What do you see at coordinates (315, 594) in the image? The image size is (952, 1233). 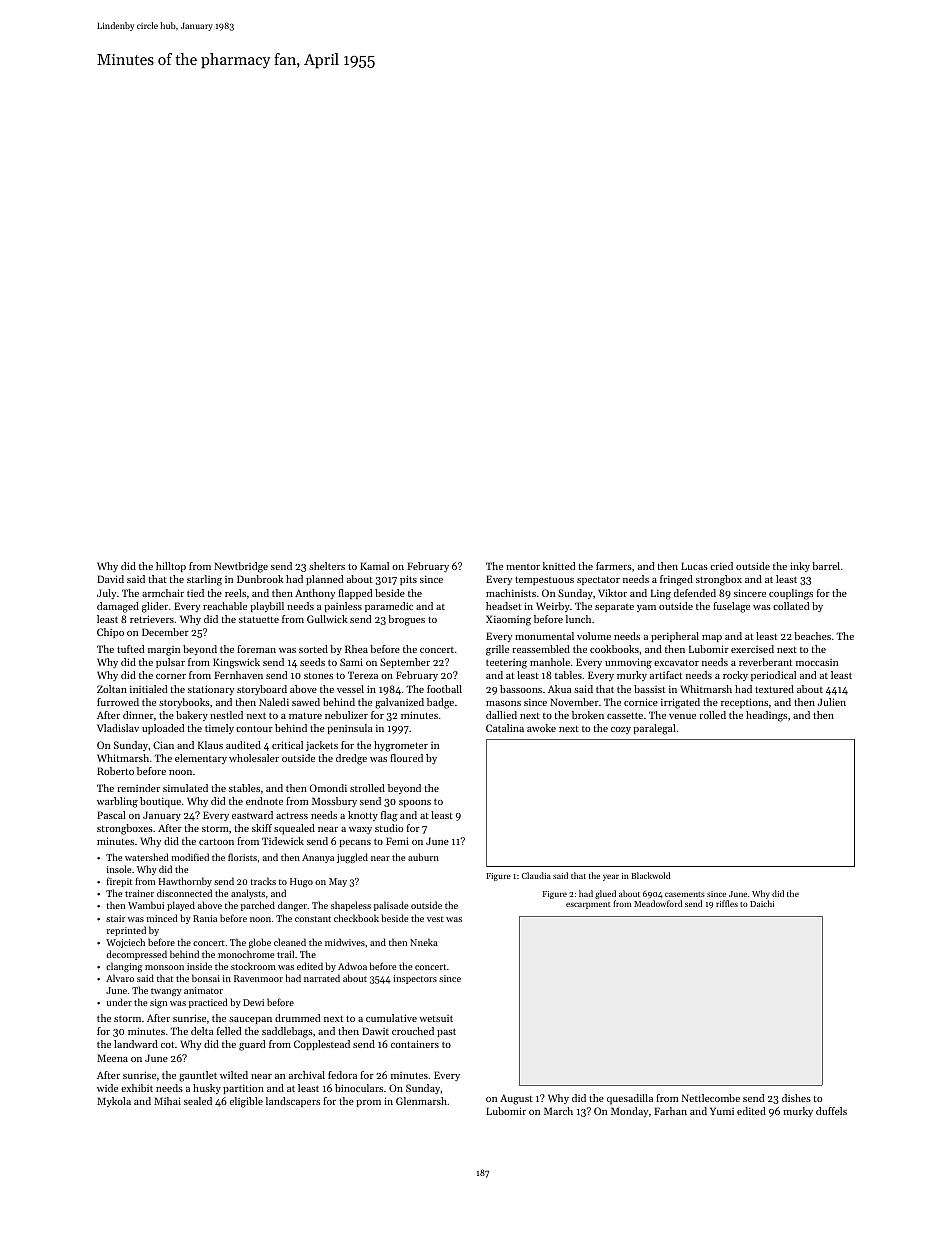 I see `Anthony` at bounding box center [315, 594].
